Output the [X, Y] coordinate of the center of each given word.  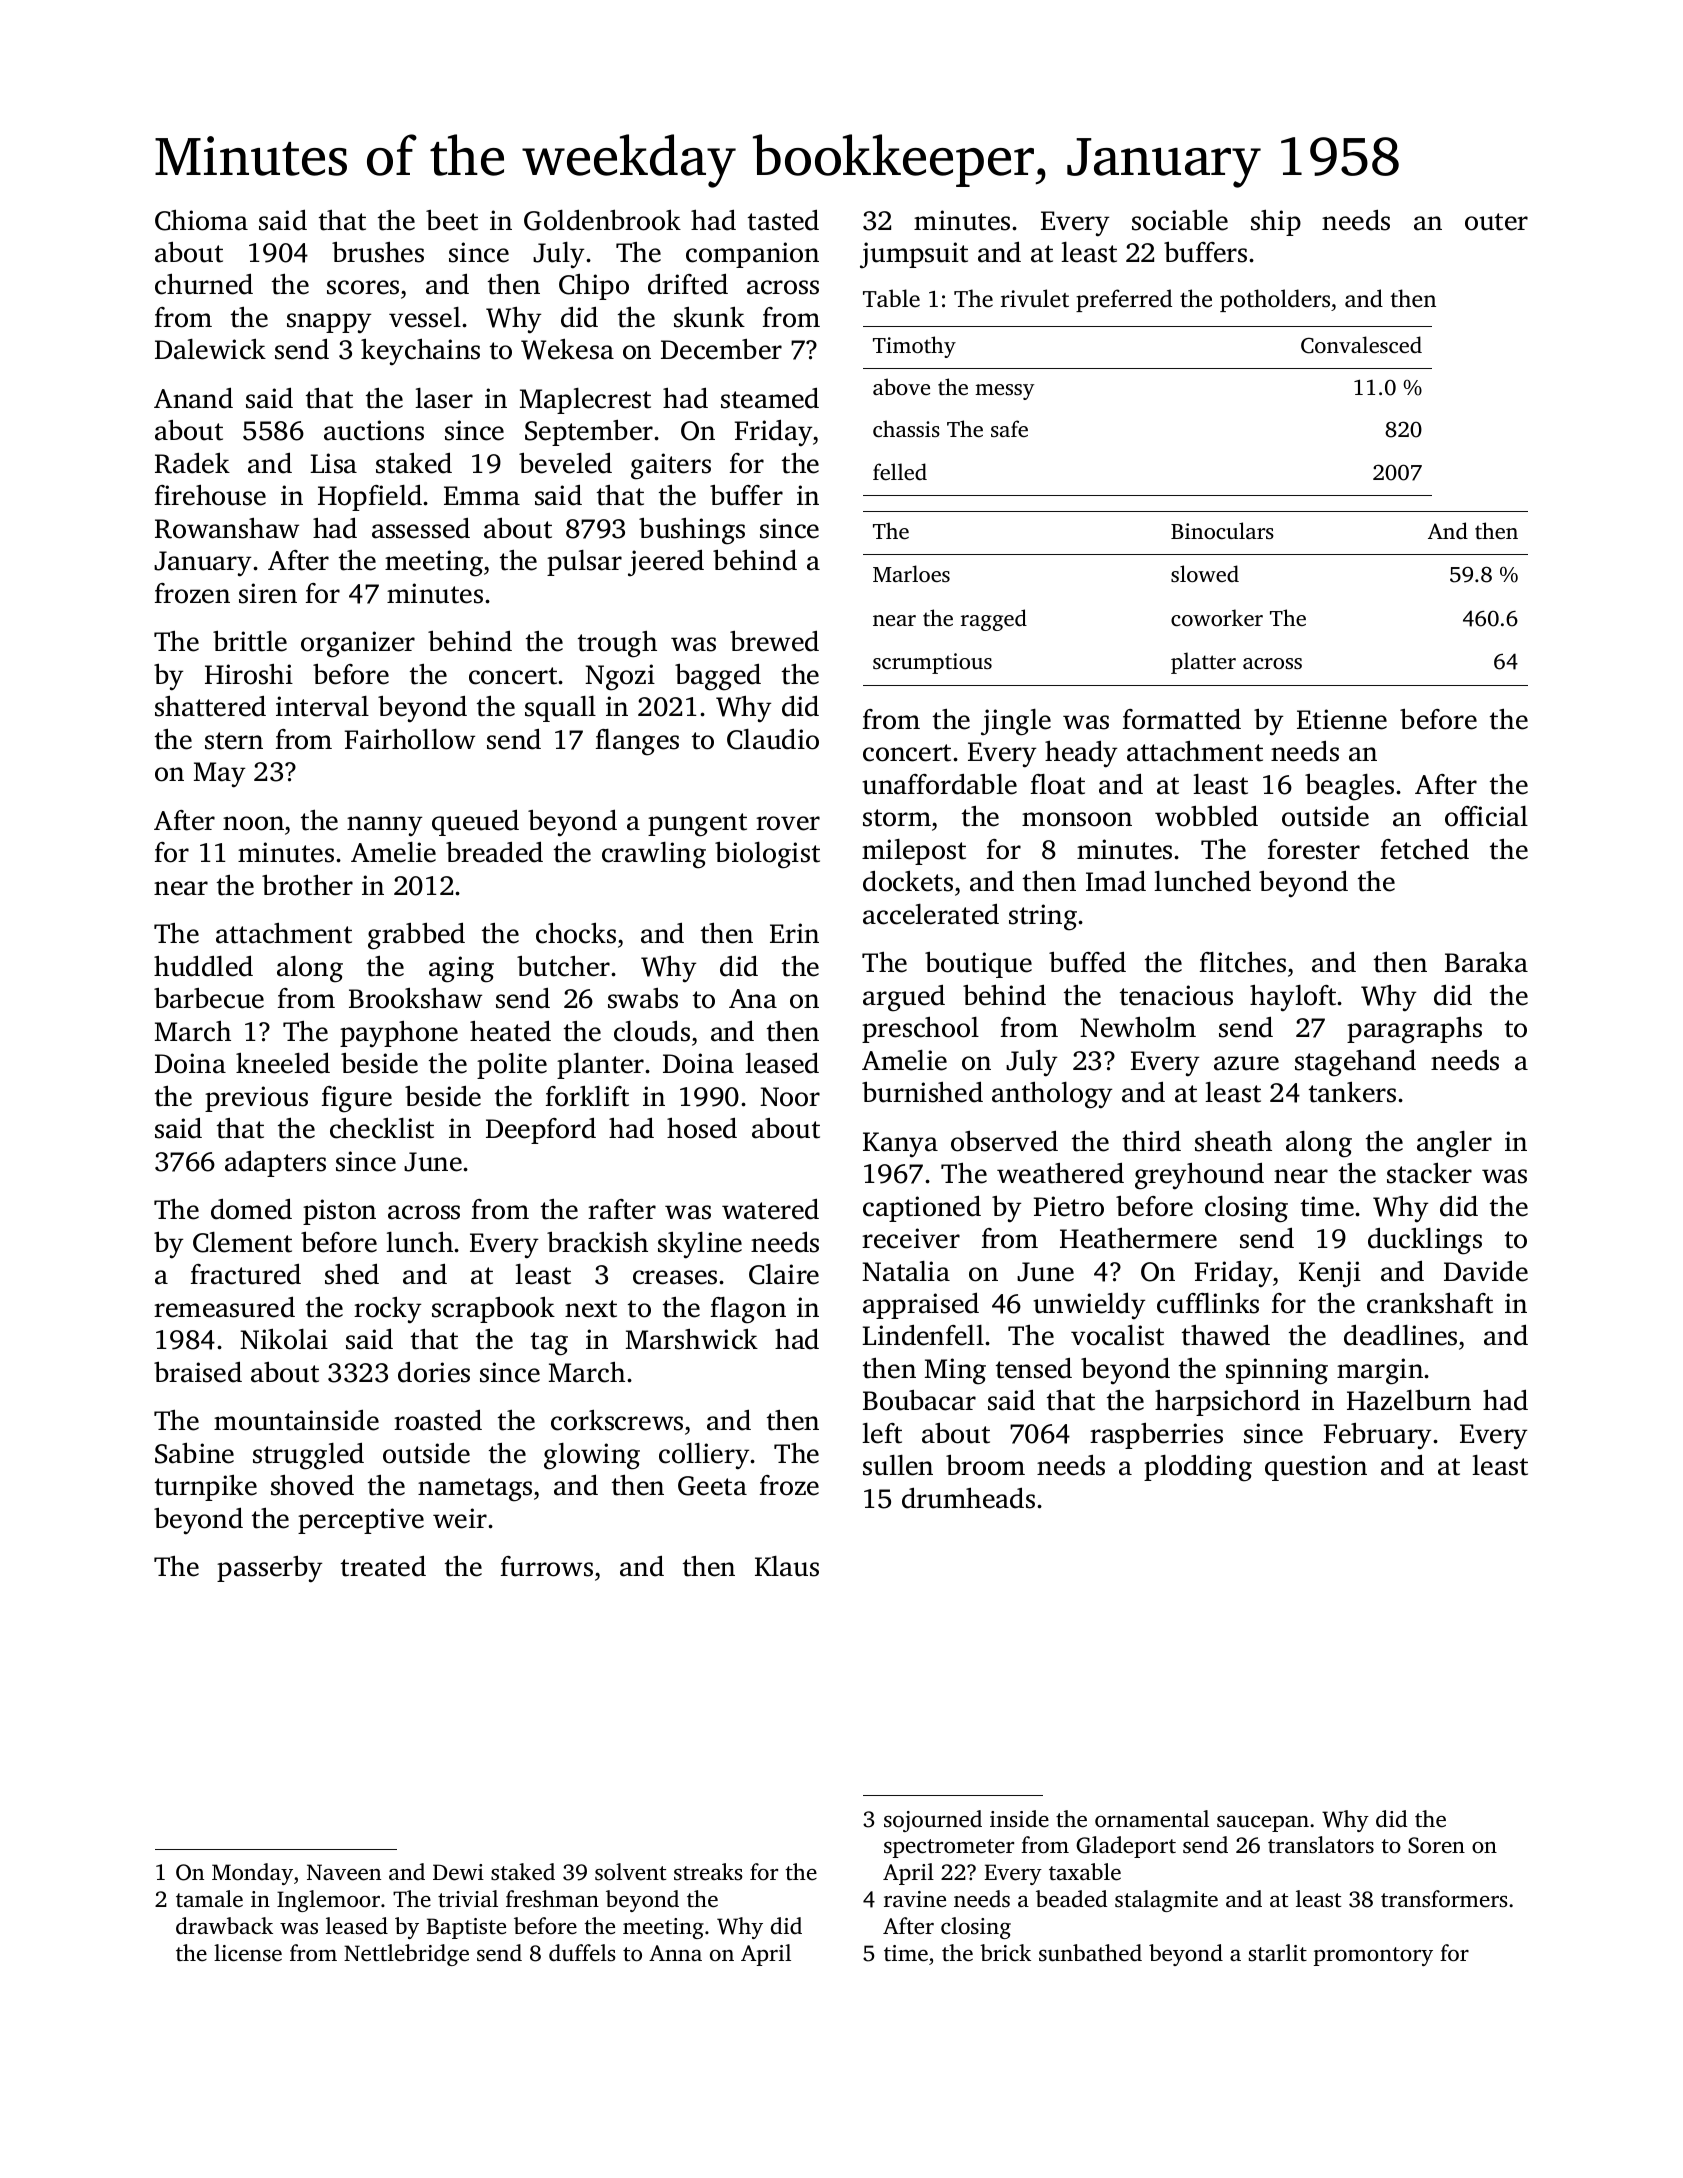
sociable [1180, 220]
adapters [275, 1163]
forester [1314, 849]
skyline [700, 1245]
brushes [378, 252]
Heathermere [1138, 1238]
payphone [399, 1034]
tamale [209, 1899]
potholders [1275, 300]
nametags [475, 1490]
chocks [576, 933]
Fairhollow [410, 739]
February [1377, 1436]
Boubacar [919, 1400]
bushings [692, 531]
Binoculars [1222, 530]
